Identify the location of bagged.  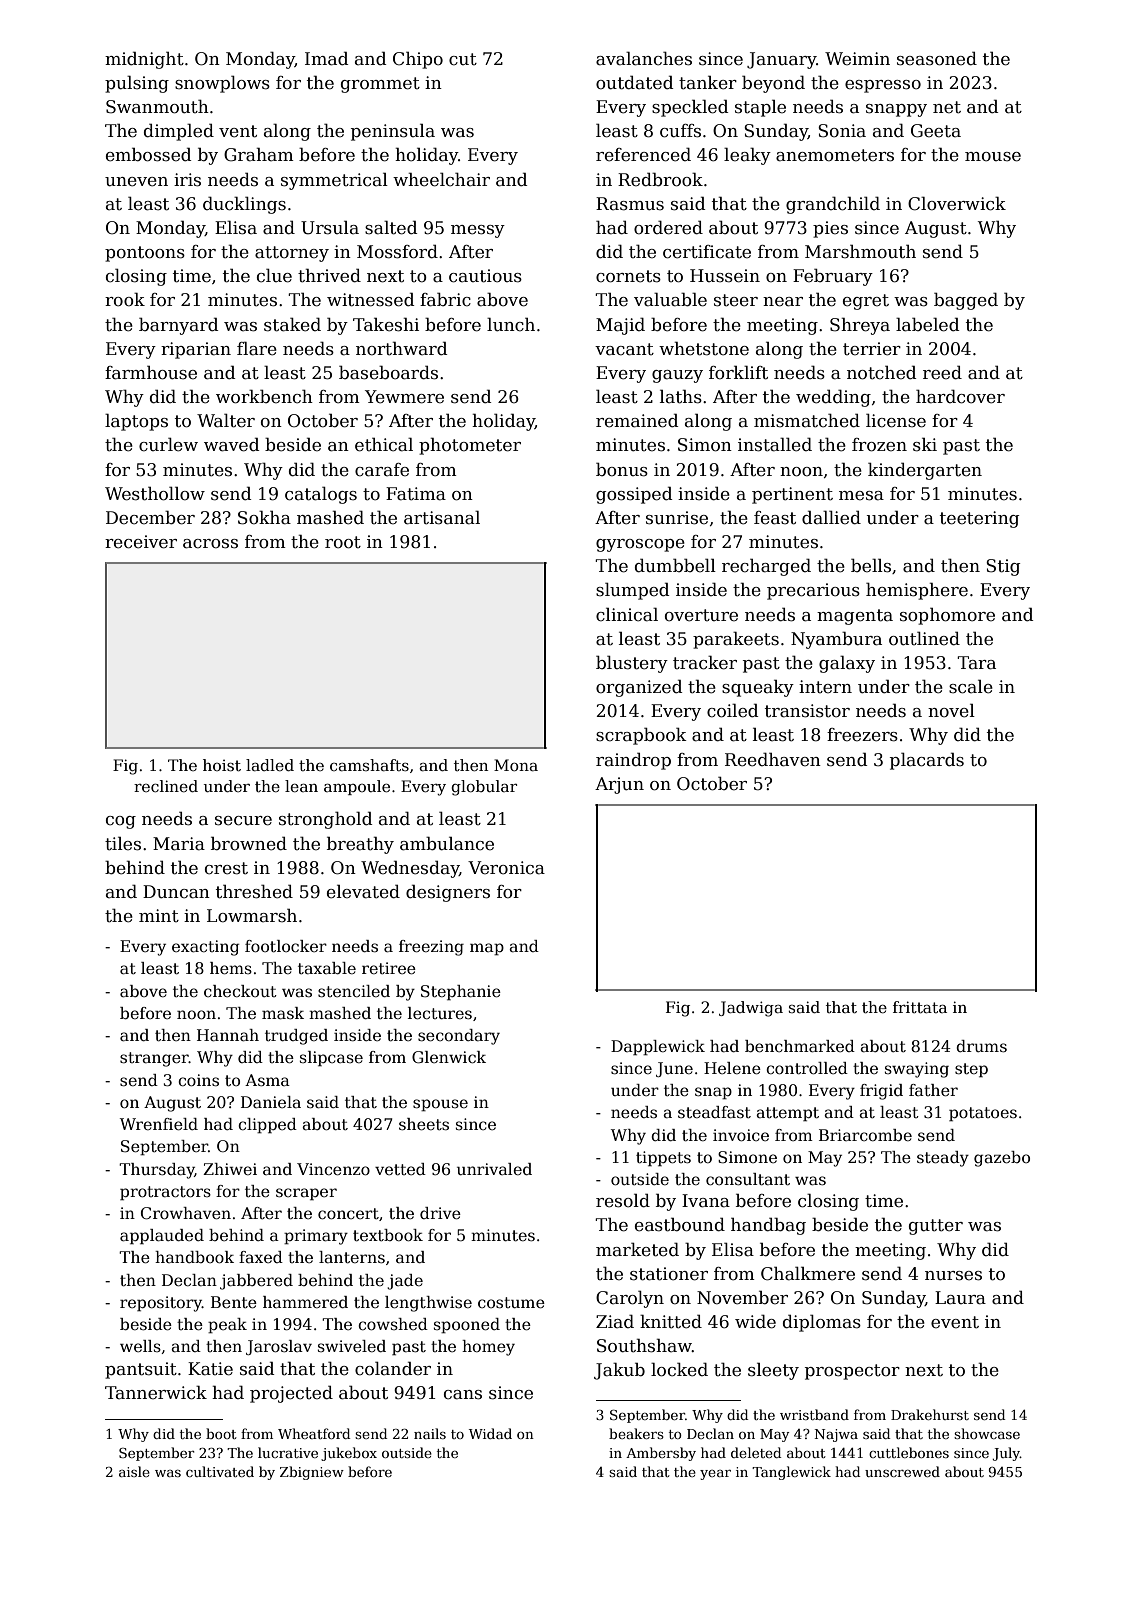
(966, 301).
